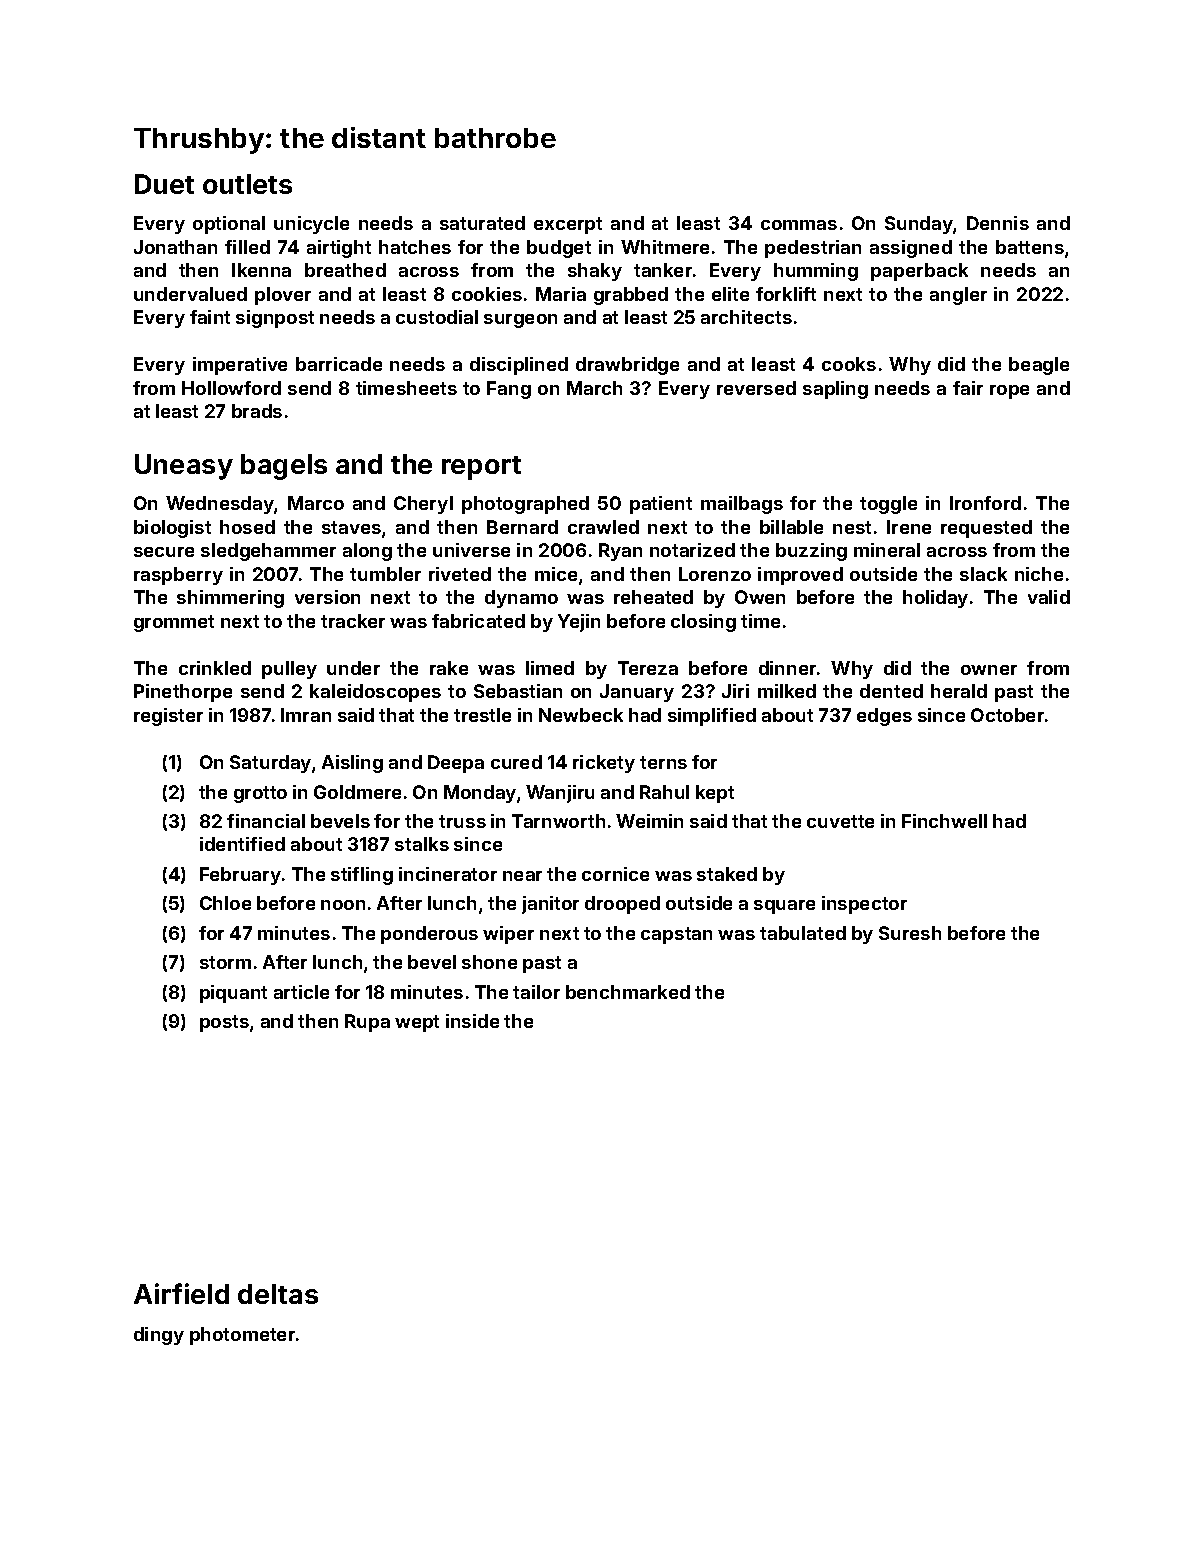 This screenshot has height=1558, width=1204. I want to click on posts, so click(224, 1023).
